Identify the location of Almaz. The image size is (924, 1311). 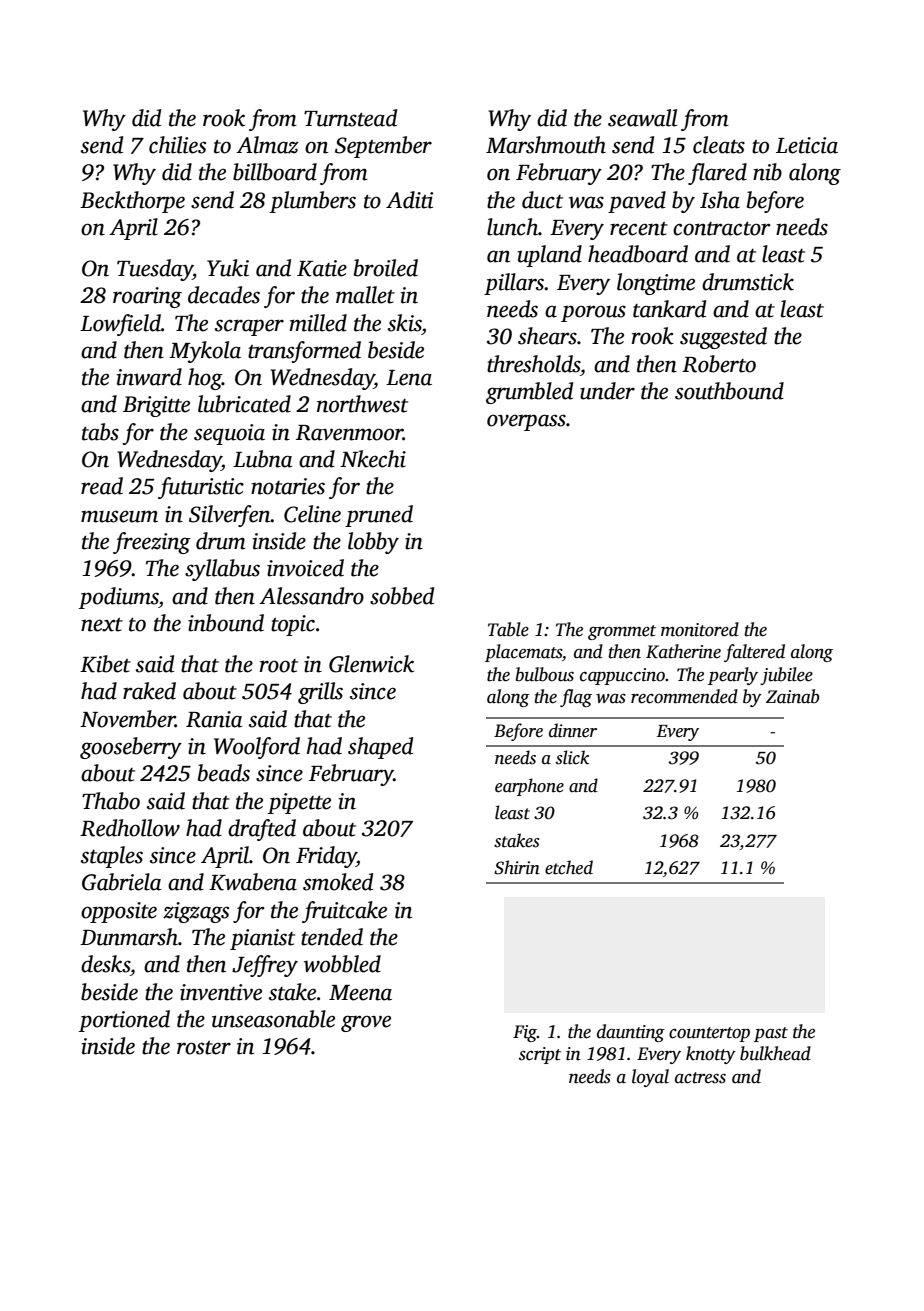
(267, 145).
